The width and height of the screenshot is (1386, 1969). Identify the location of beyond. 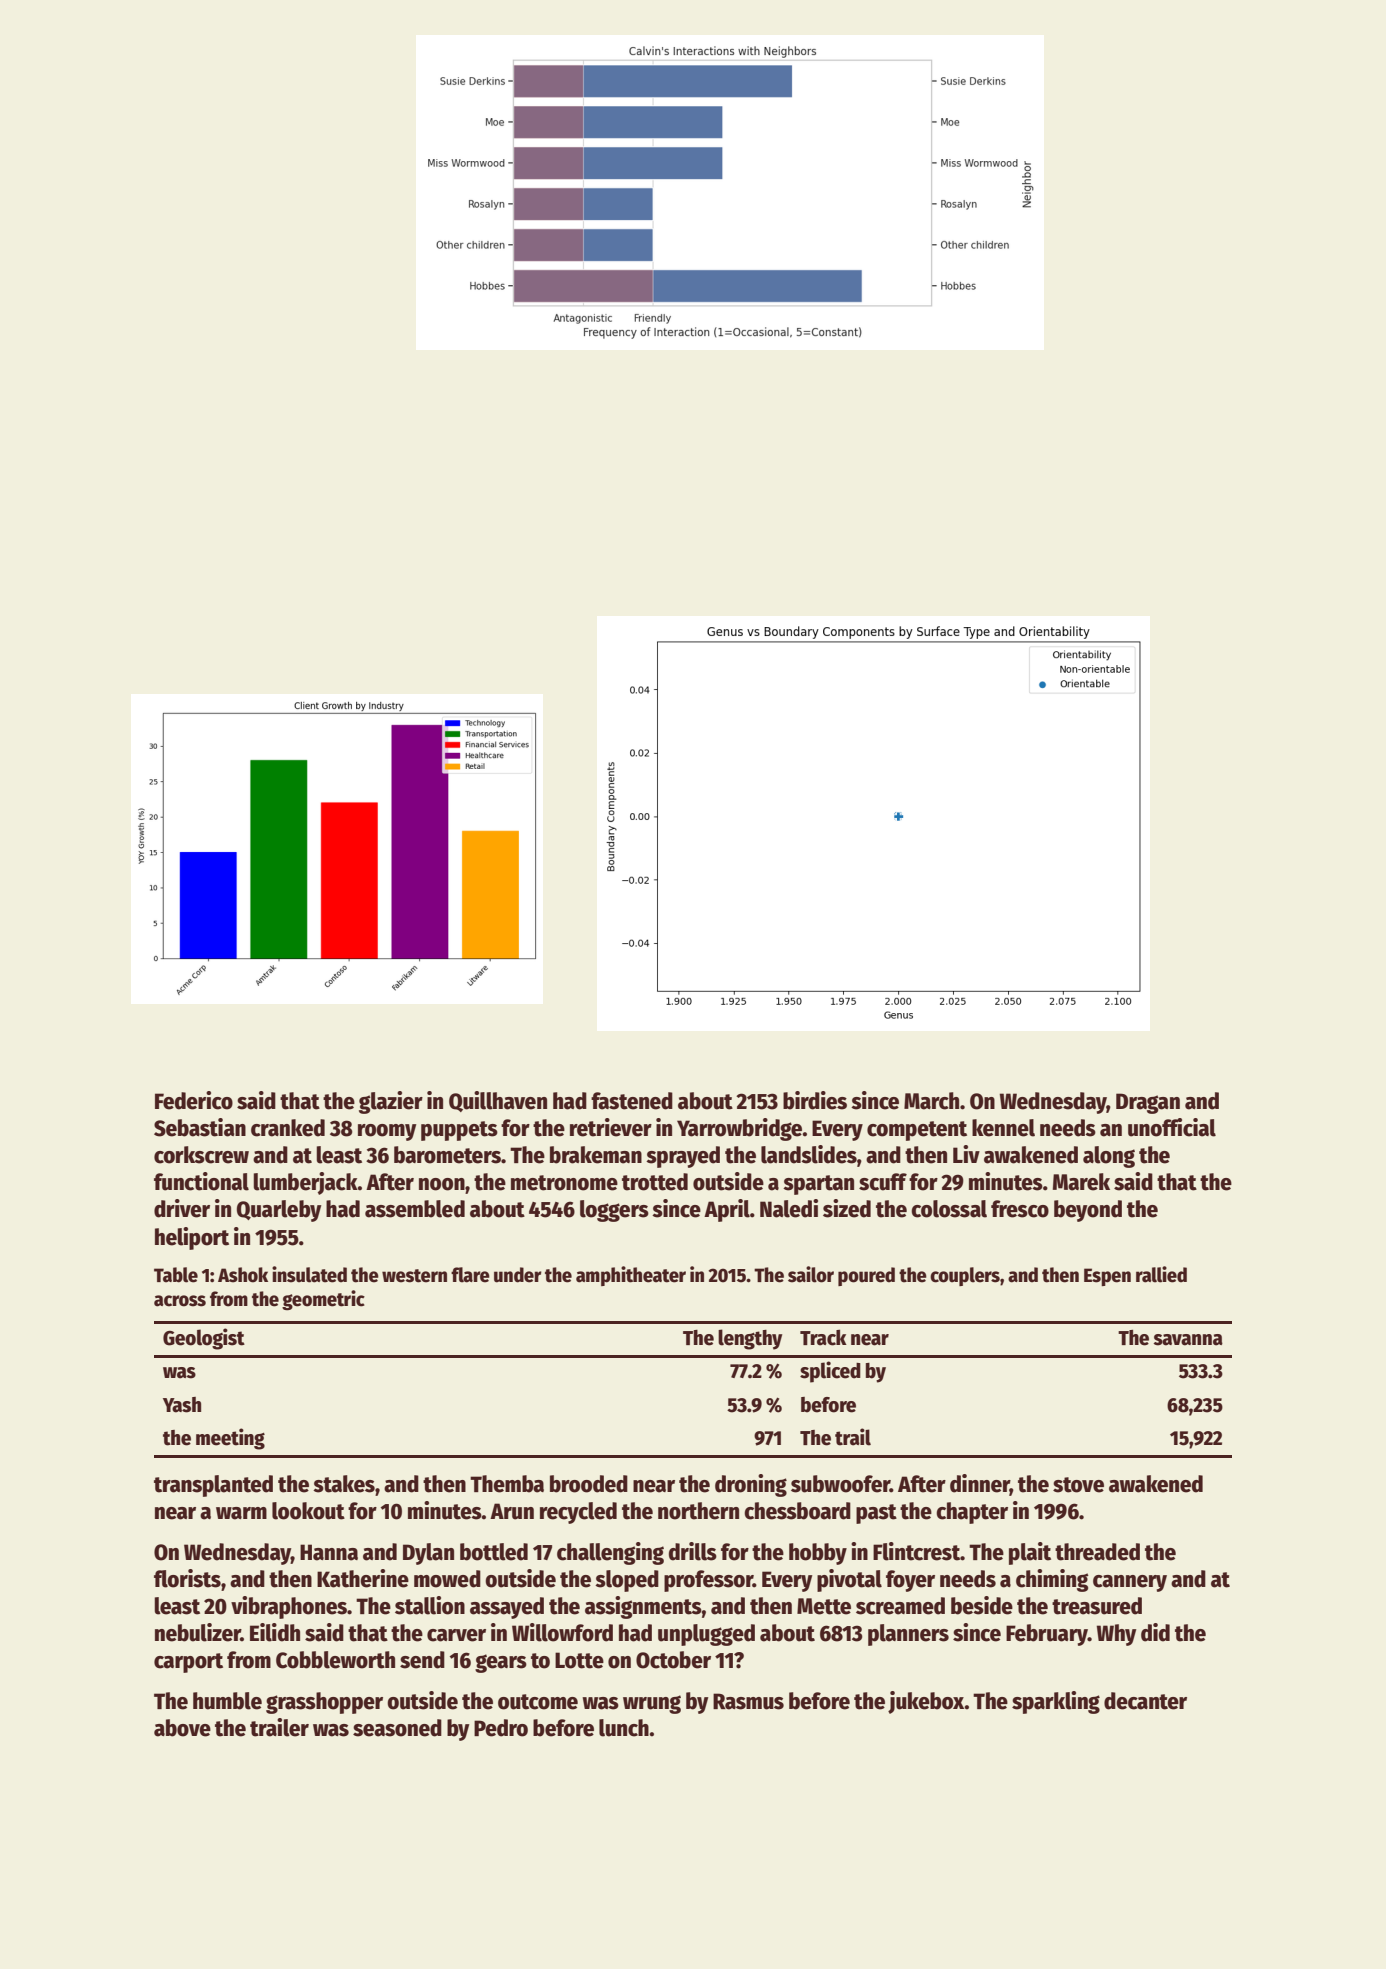
(1088, 1211).
